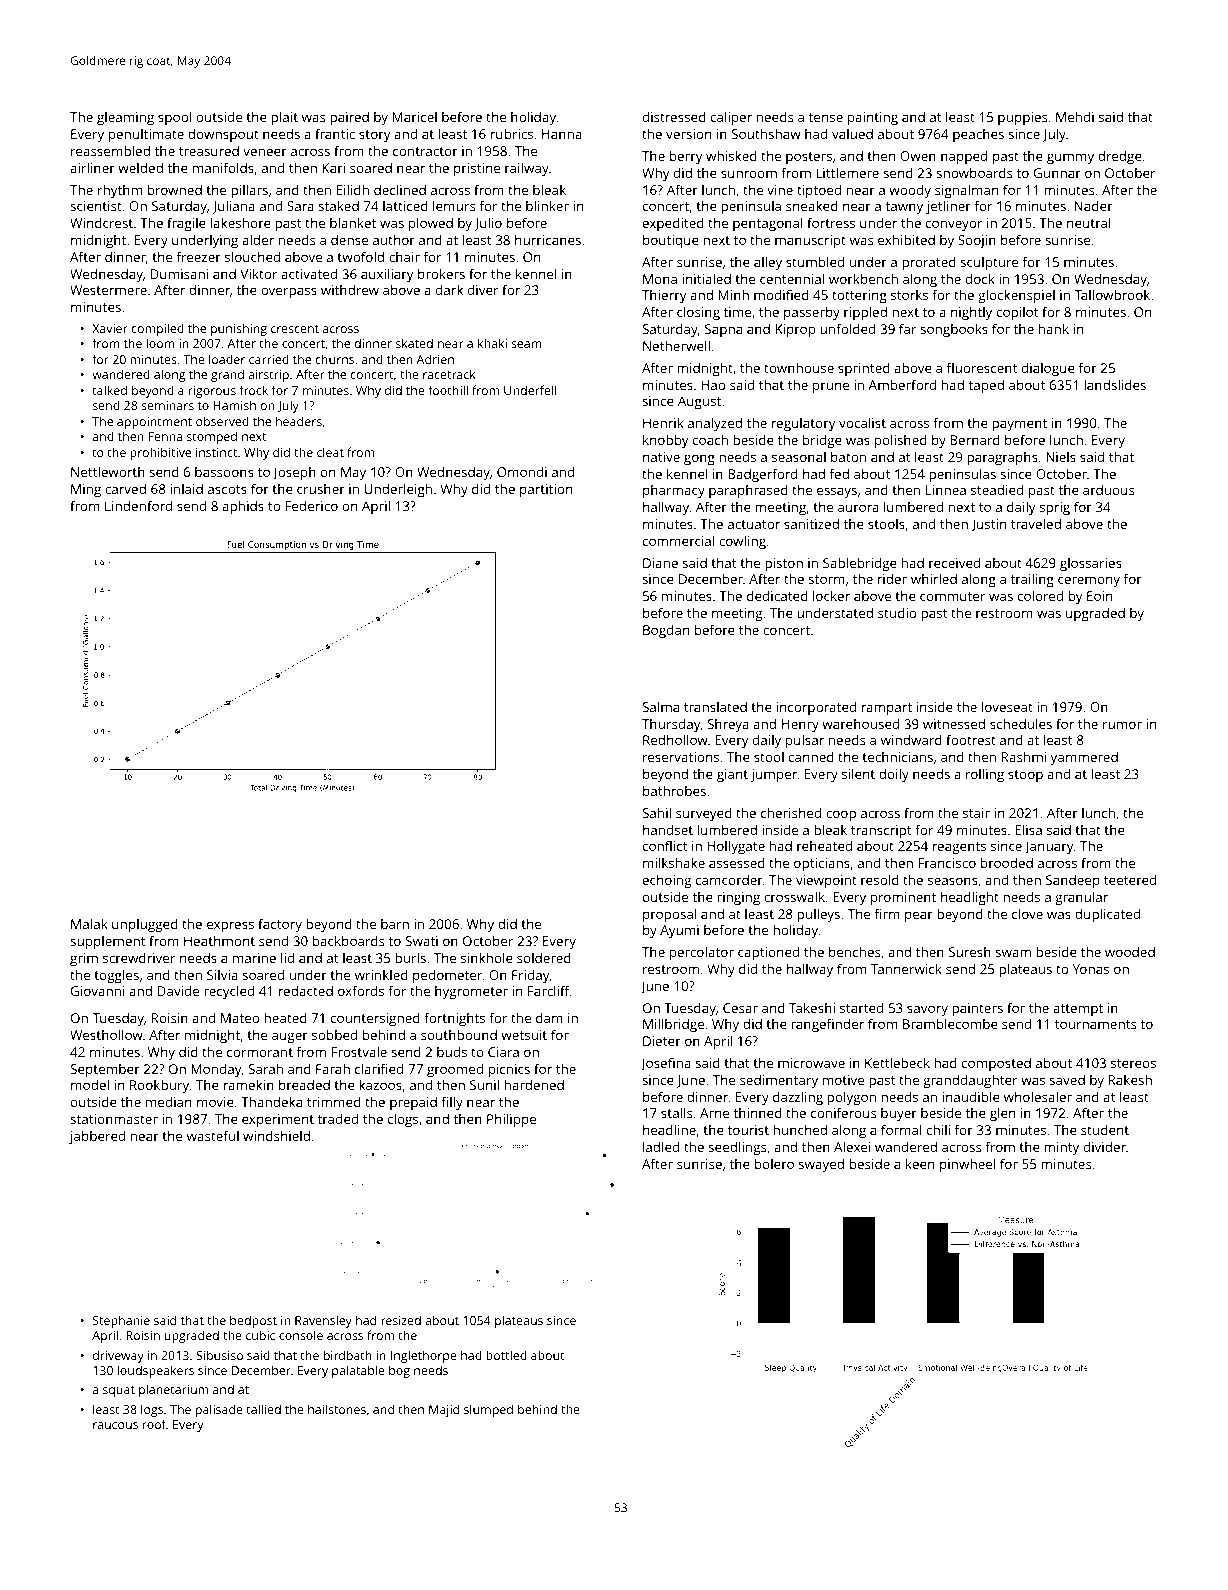 This page has width=1228, height=1590. I want to click on overpass, so click(289, 292).
